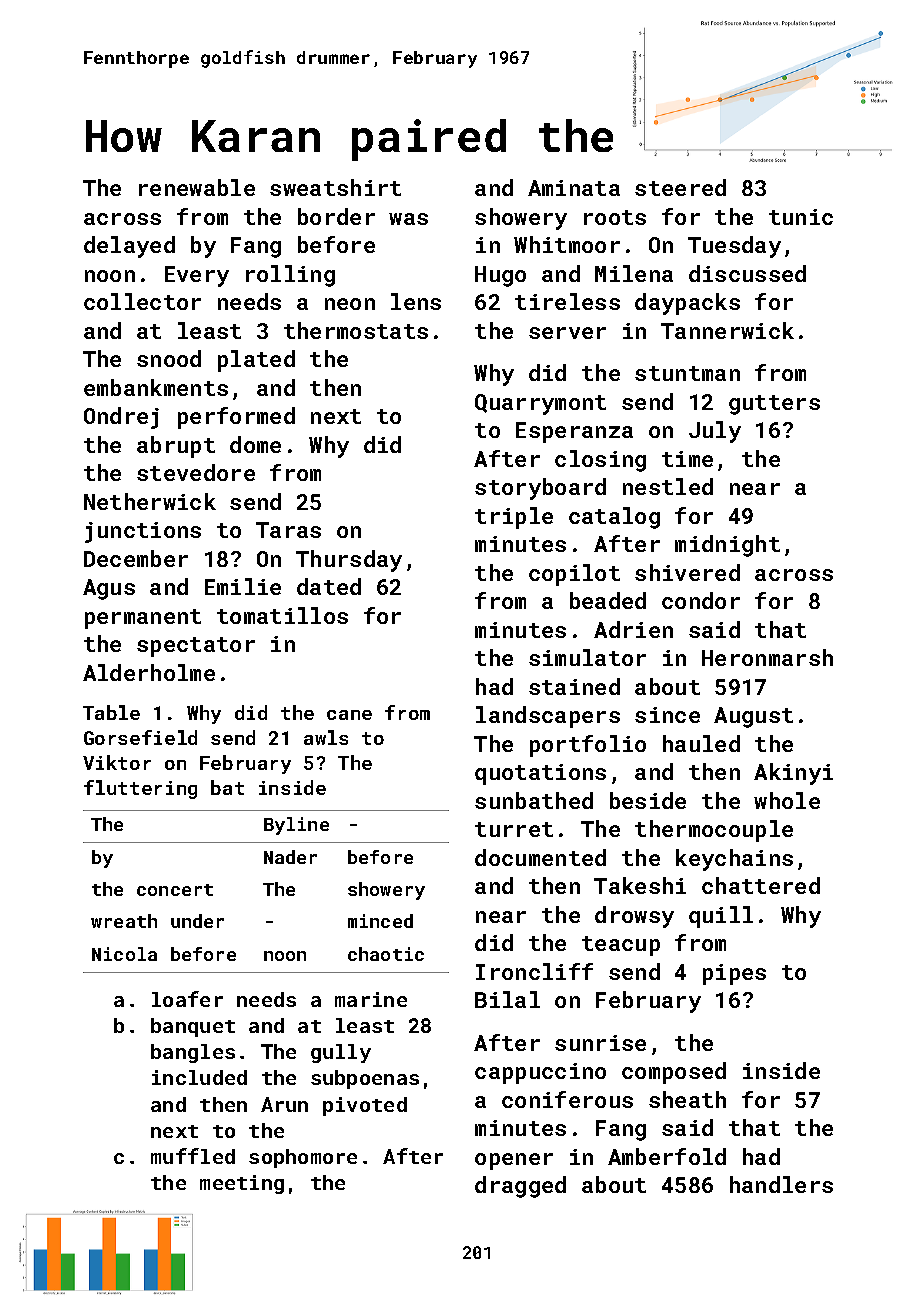  Describe the element at coordinates (574, 188) in the screenshot. I see `Aminata` at that location.
